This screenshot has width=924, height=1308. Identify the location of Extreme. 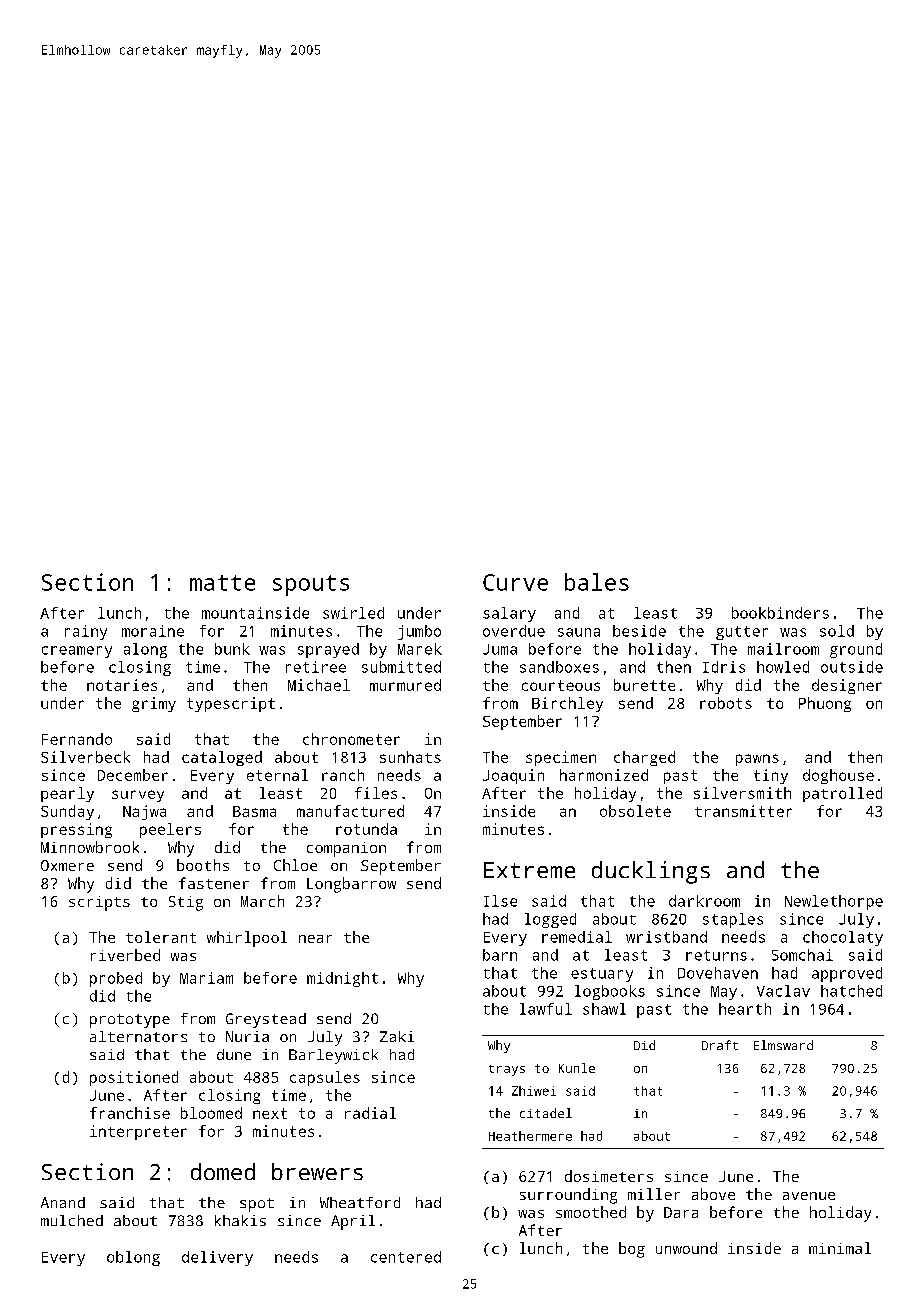
(529, 870).
